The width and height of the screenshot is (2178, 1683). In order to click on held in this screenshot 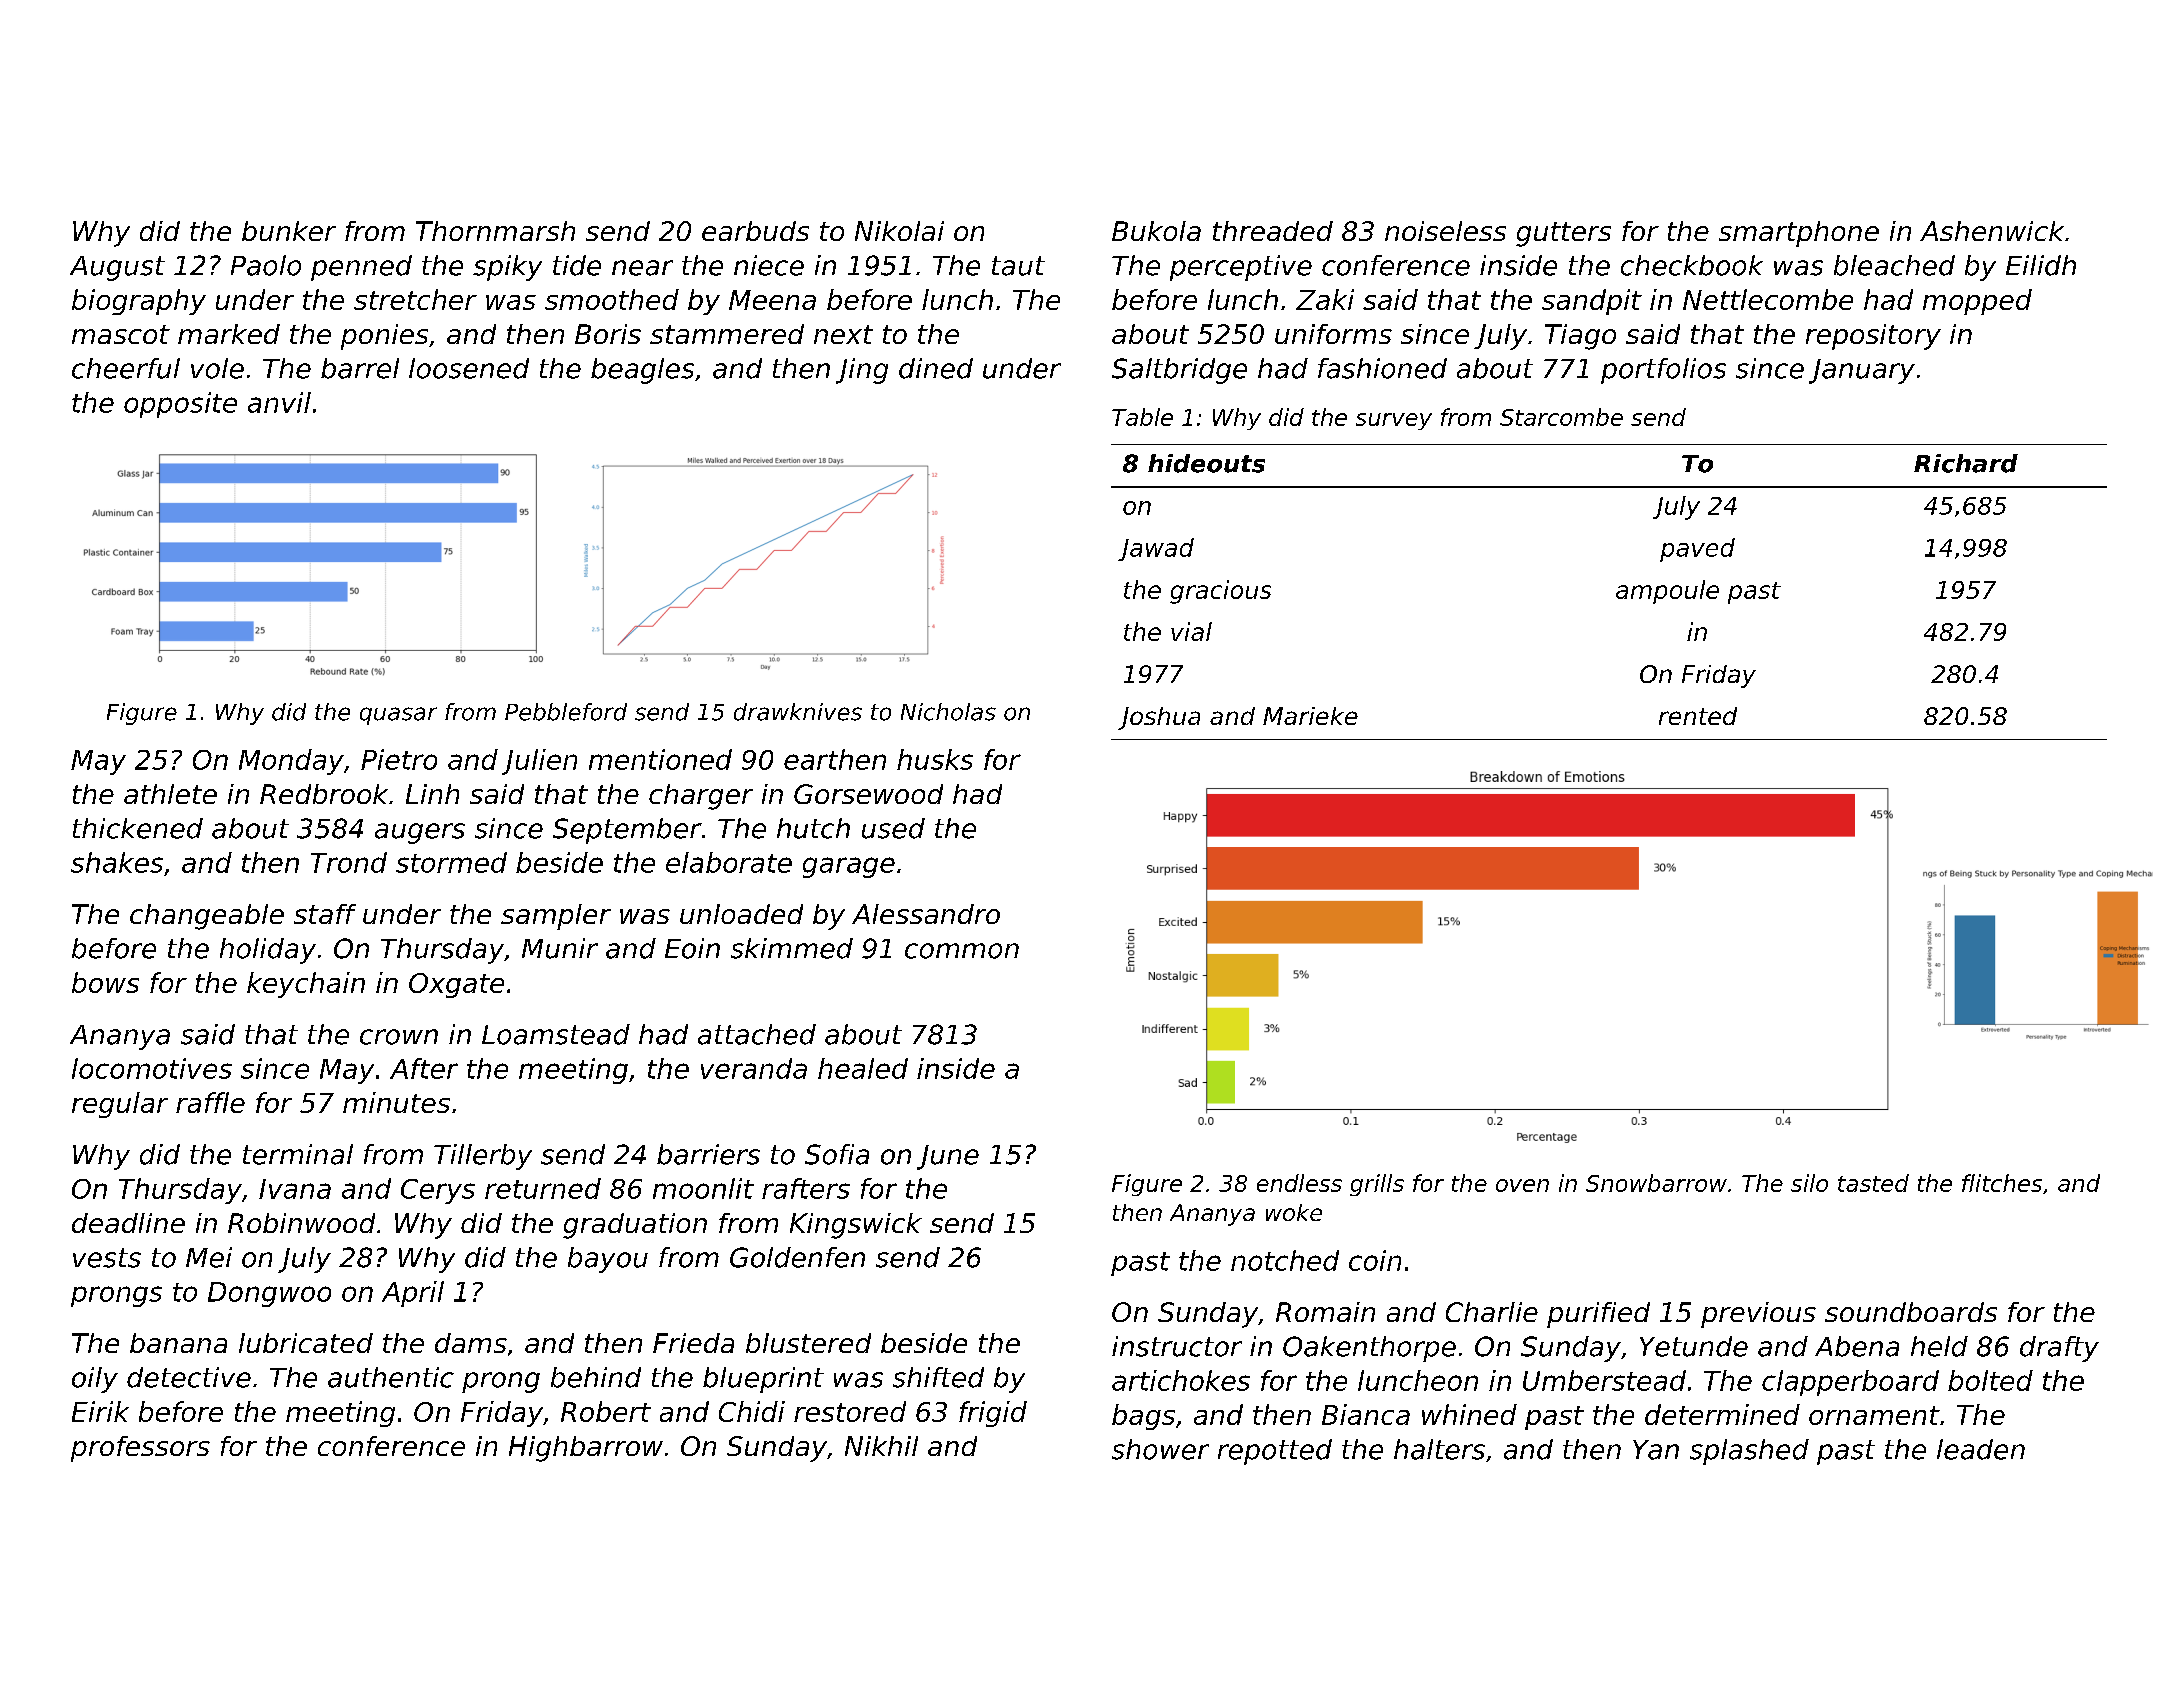, I will do `click(1939, 1346)`.
